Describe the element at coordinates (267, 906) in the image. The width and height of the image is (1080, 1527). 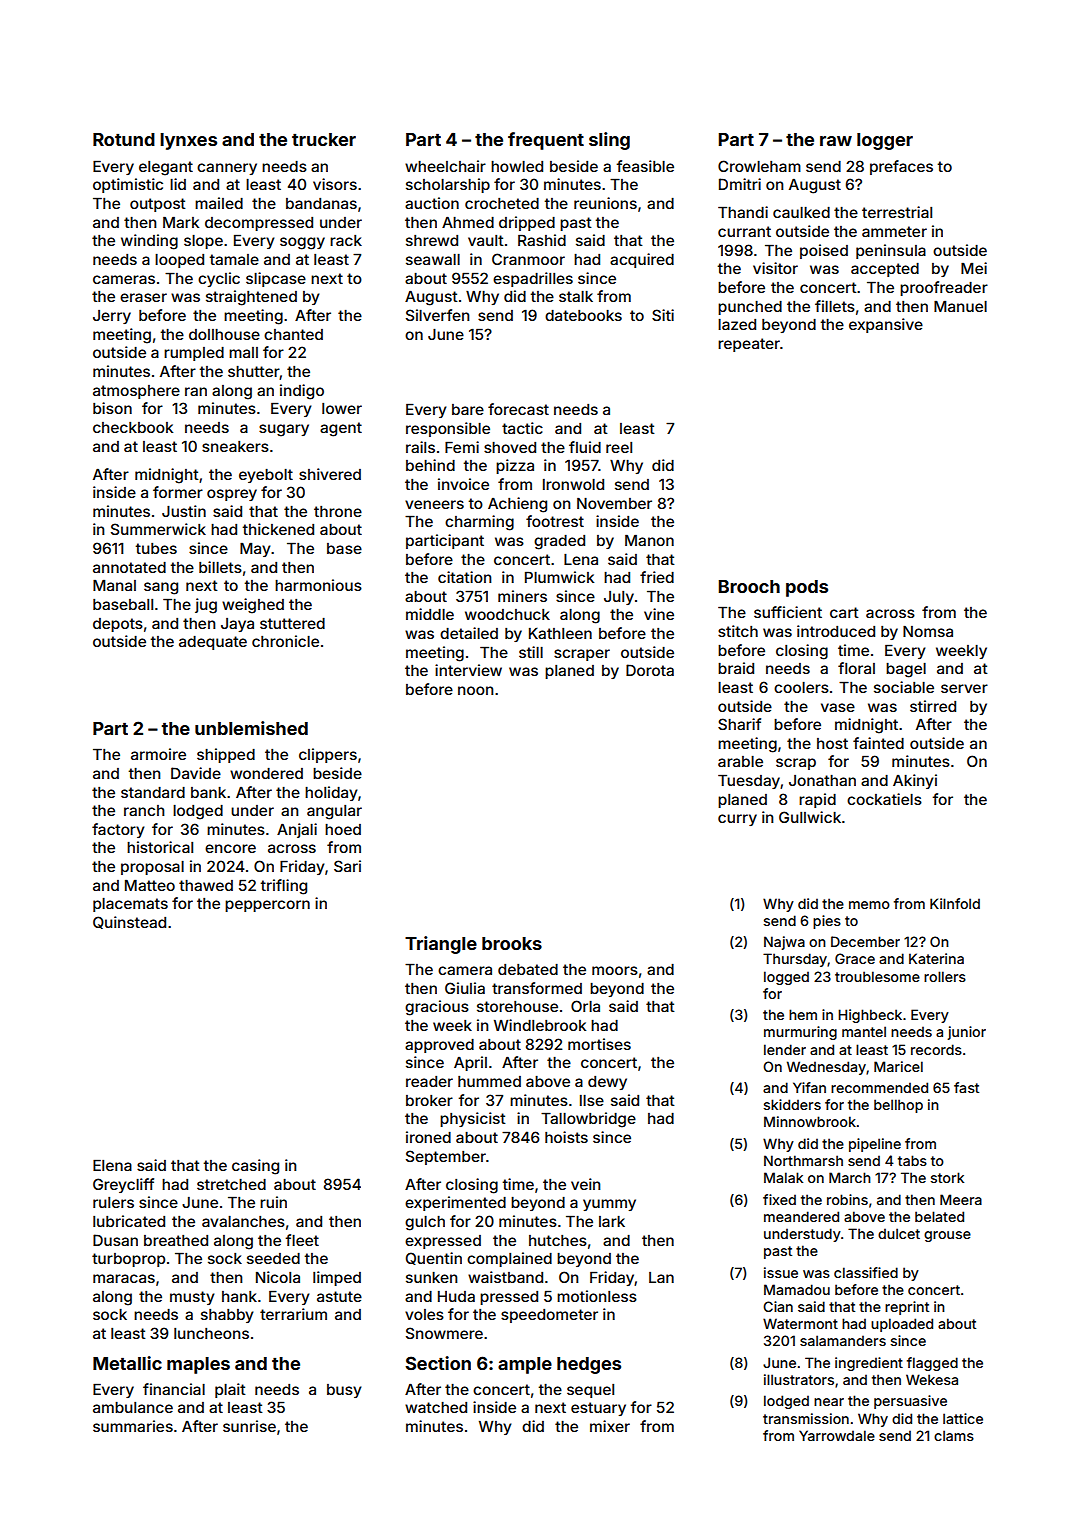
I see `peppercorn` at that location.
